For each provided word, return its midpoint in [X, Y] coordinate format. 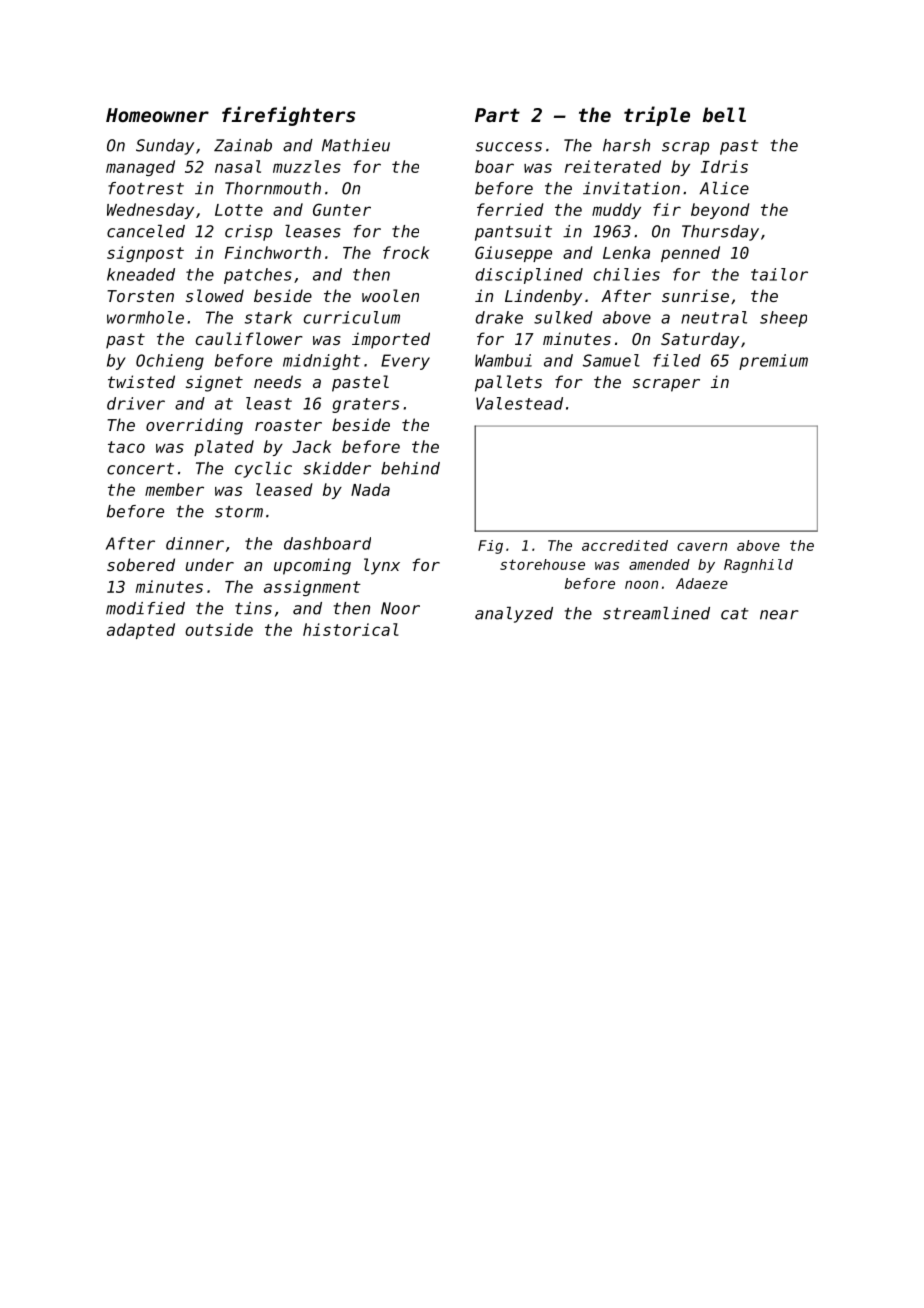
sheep [783, 319]
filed [677, 360]
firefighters [288, 116]
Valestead [519, 403]
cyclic [263, 470]
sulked [563, 317]
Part [497, 115]
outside [219, 629]
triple [657, 116]
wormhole [145, 317]
